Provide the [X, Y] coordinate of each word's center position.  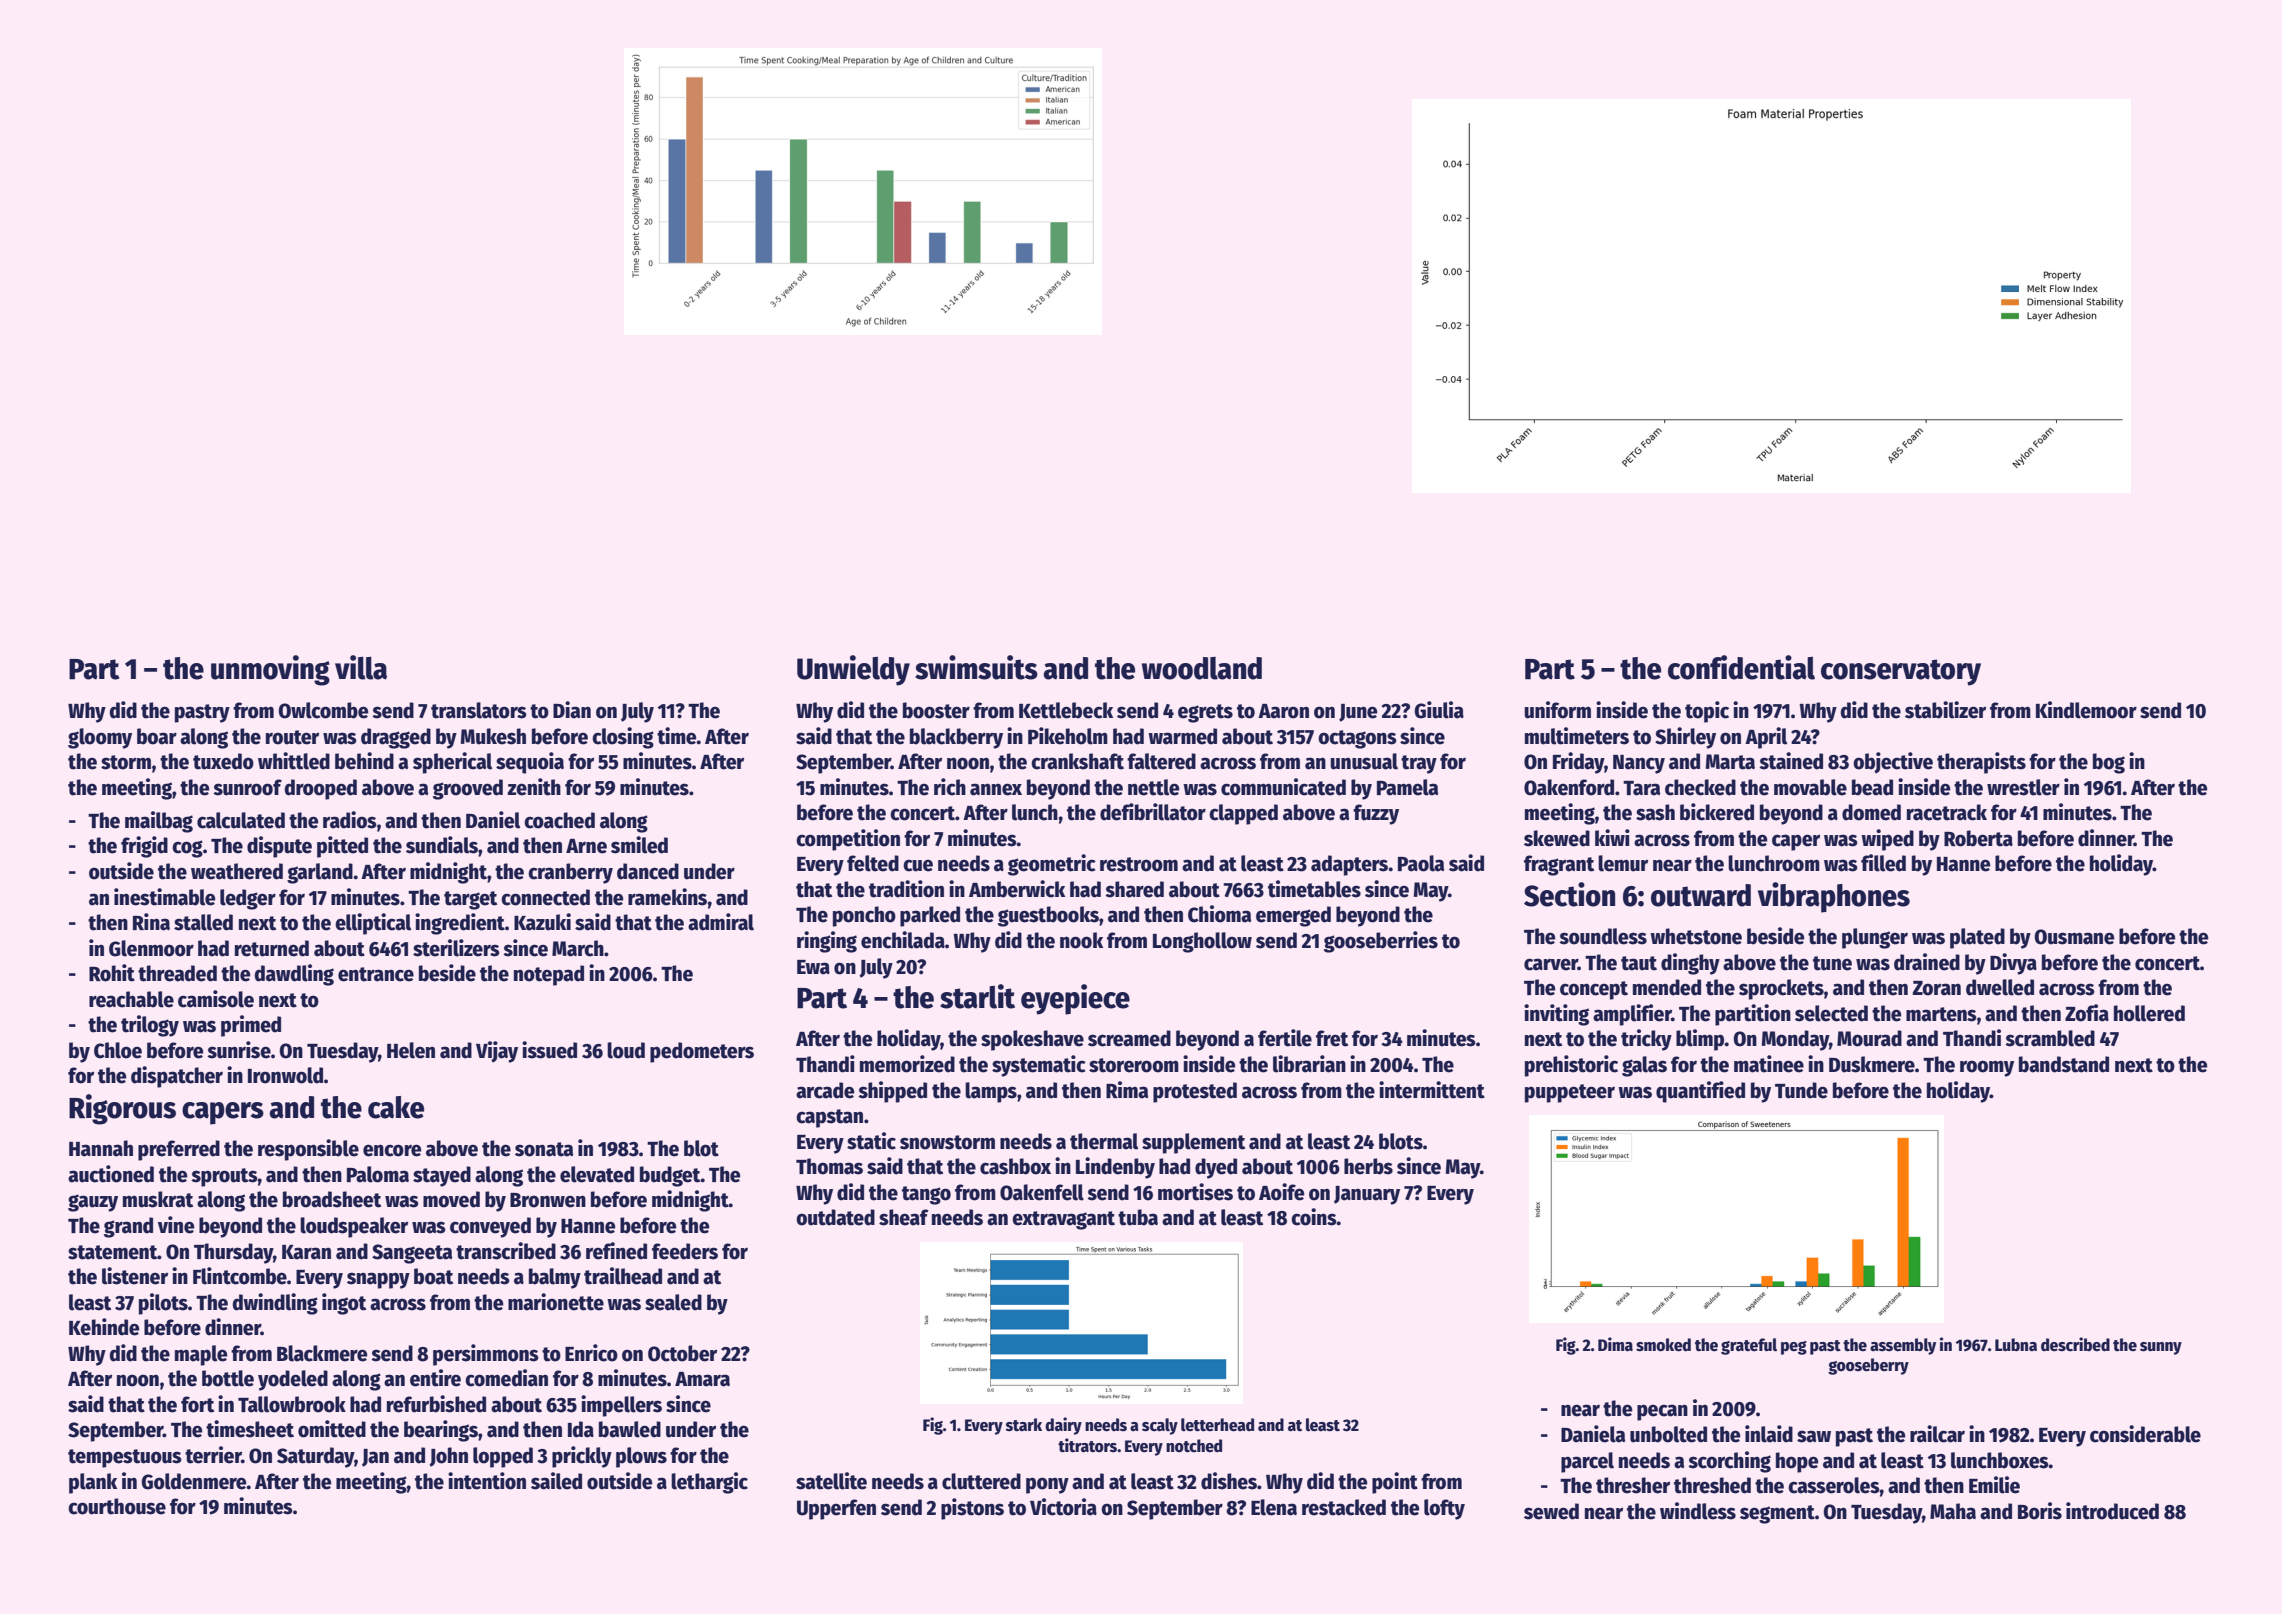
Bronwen [548, 1200]
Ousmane [2074, 937]
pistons [972, 1509]
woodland [1202, 668]
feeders [685, 1251]
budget [670, 1176]
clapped [1243, 814]
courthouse [117, 1506]
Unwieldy [853, 670]
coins [1314, 1217]
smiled [639, 845]
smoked [1663, 1345]
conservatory [1901, 672]
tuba [1138, 1217]
